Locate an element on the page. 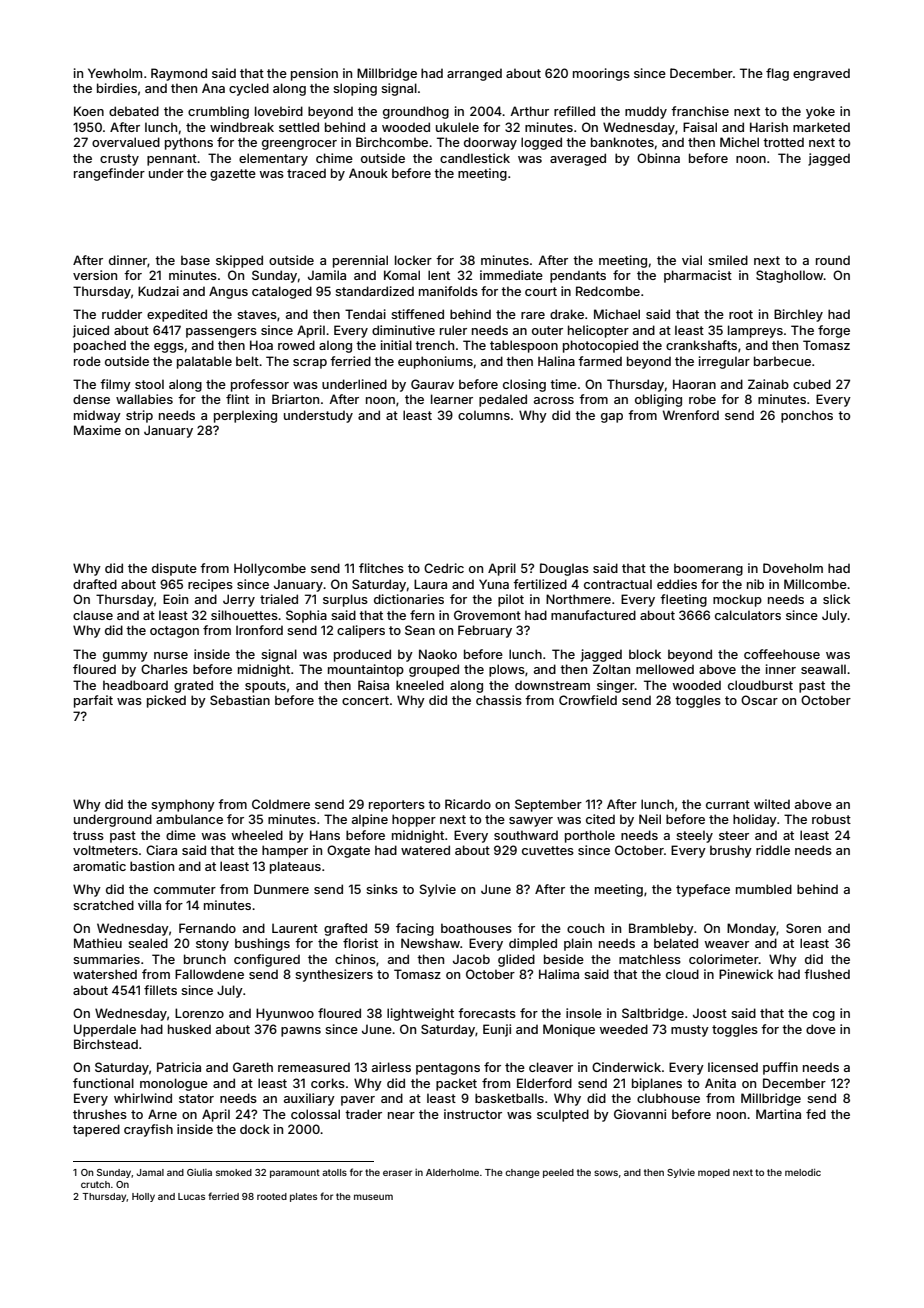 The image size is (924, 1308). Monday is located at coordinates (751, 929).
